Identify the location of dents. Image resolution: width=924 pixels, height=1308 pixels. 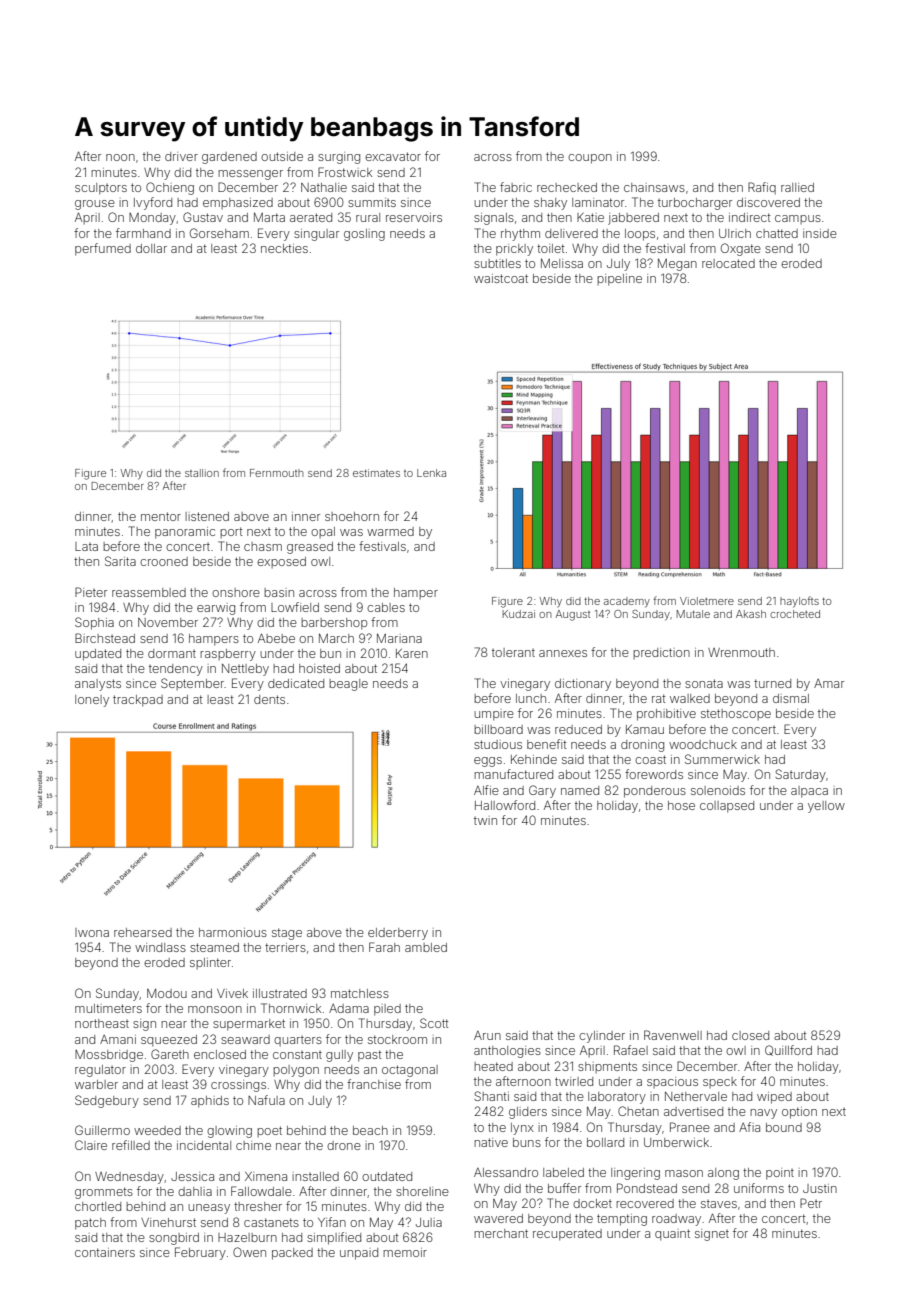
(269, 699).
